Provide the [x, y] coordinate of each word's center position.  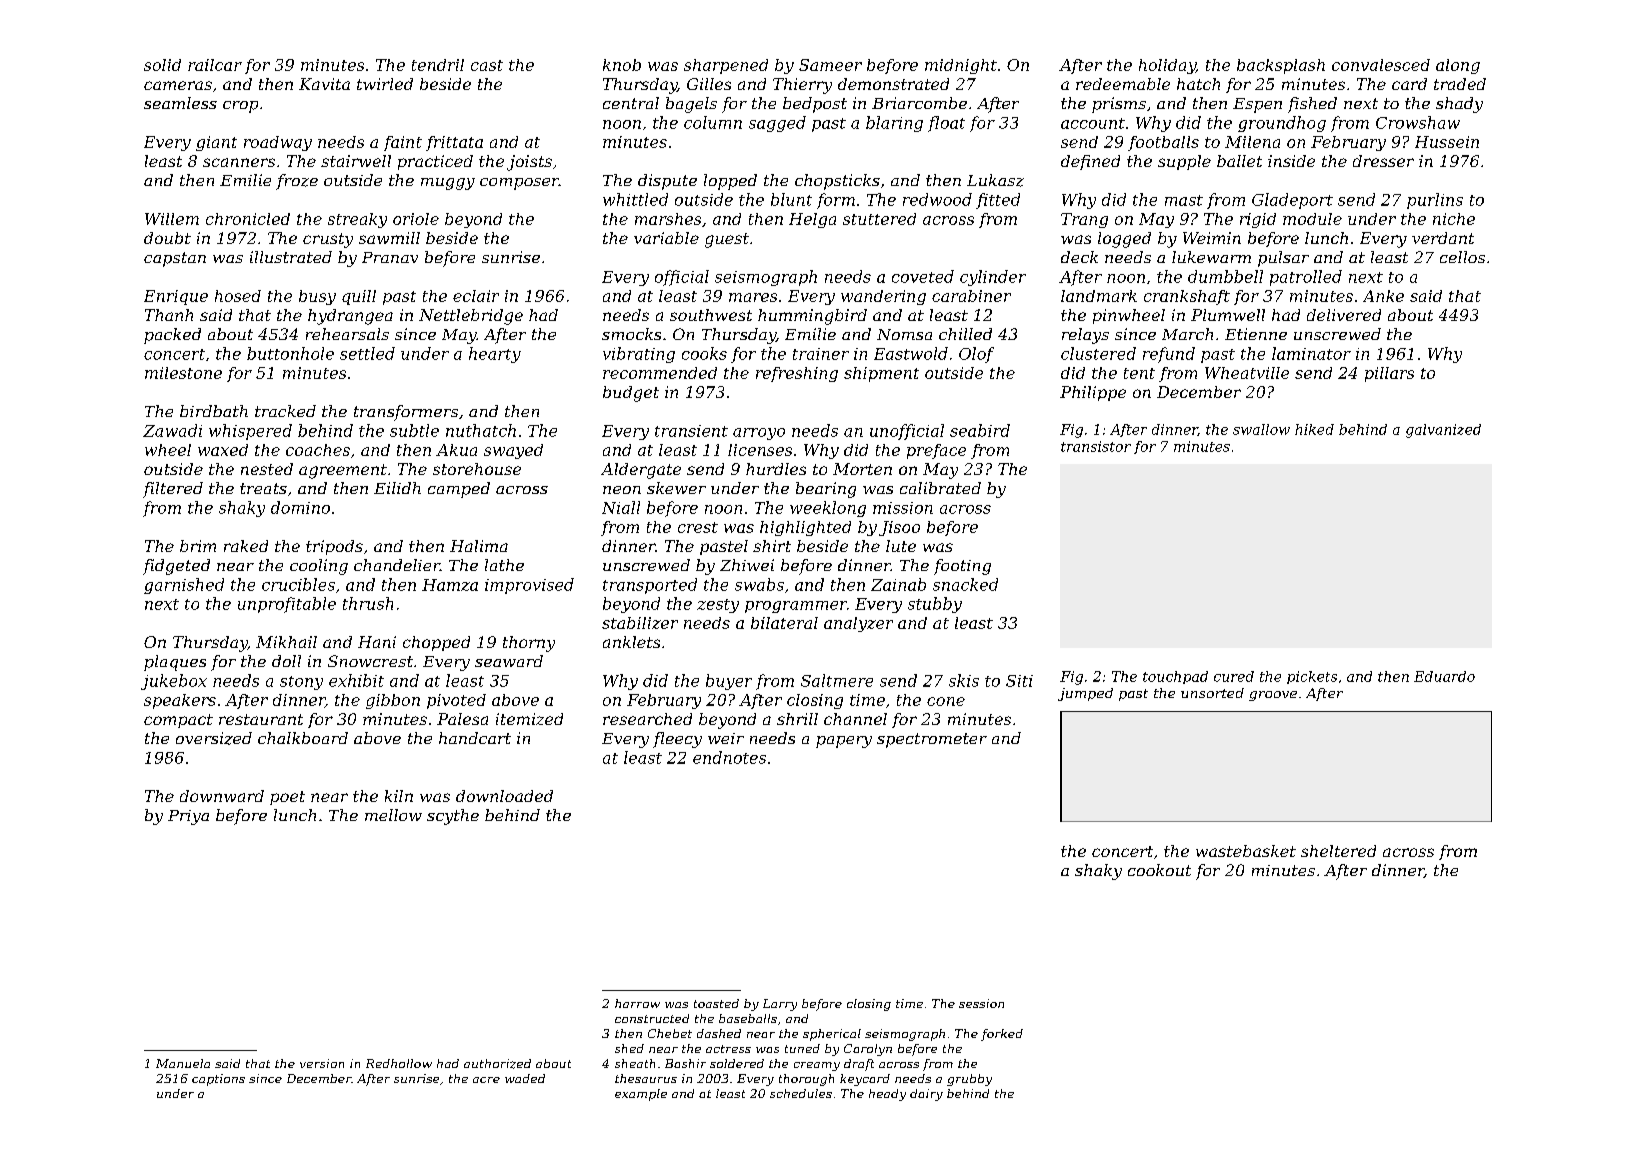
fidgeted [176, 567]
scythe [453, 817]
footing [962, 567]
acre [486, 1080]
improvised [529, 586]
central [631, 103]
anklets [631, 642]
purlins [1435, 201]
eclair [476, 296]
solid [162, 65]
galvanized [1443, 431]
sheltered [1338, 851]
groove [1273, 696]
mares [753, 297]
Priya [188, 817]
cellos [1462, 257]
